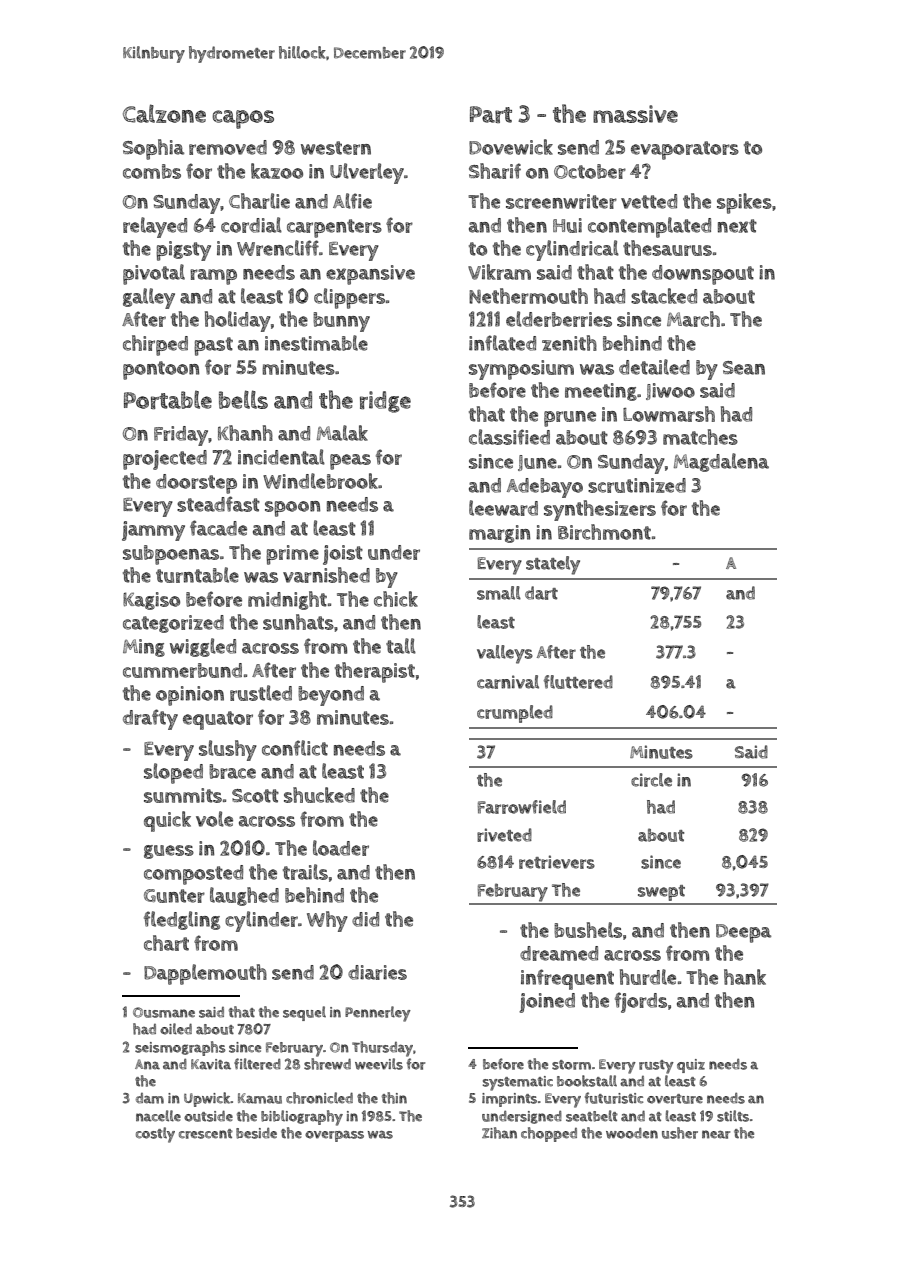 This screenshot has width=899, height=1276. Describe the element at coordinates (578, 682) in the screenshot. I see `fluttered` at that location.
